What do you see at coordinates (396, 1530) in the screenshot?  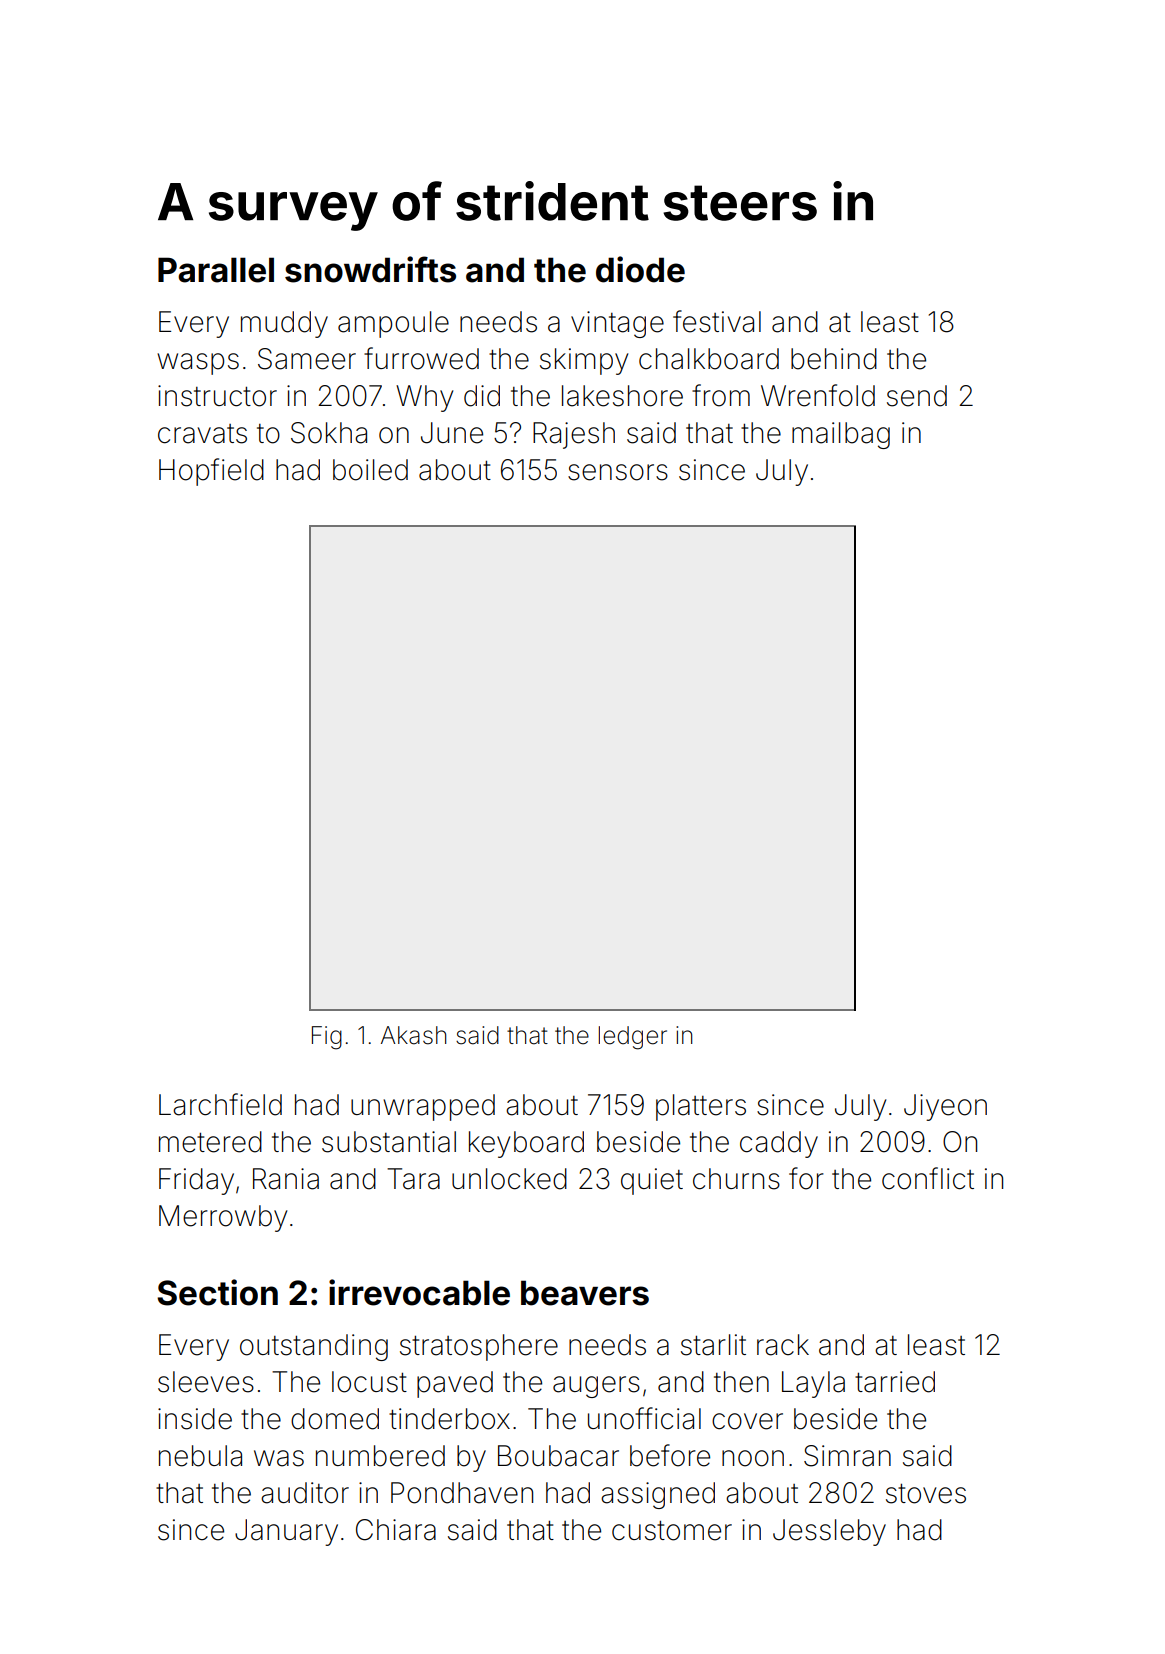 I see `Chiara` at bounding box center [396, 1530].
